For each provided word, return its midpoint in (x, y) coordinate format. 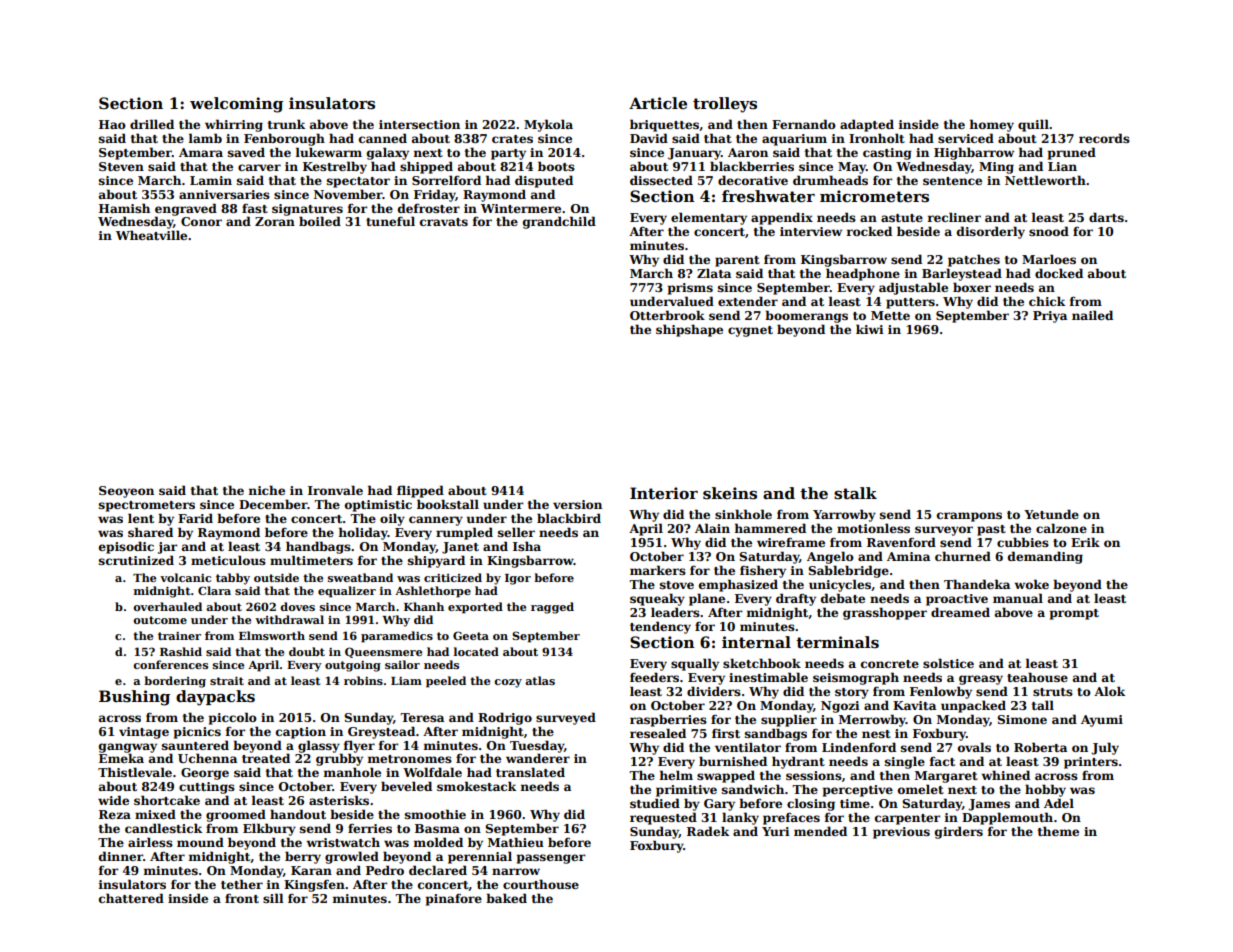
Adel (1059, 803)
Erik (1085, 542)
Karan (311, 870)
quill (1033, 125)
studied (655, 803)
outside (276, 577)
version (577, 504)
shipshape (689, 330)
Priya (1050, 317)
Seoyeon (126, 492)
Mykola (548, 125)
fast (255, 208)
